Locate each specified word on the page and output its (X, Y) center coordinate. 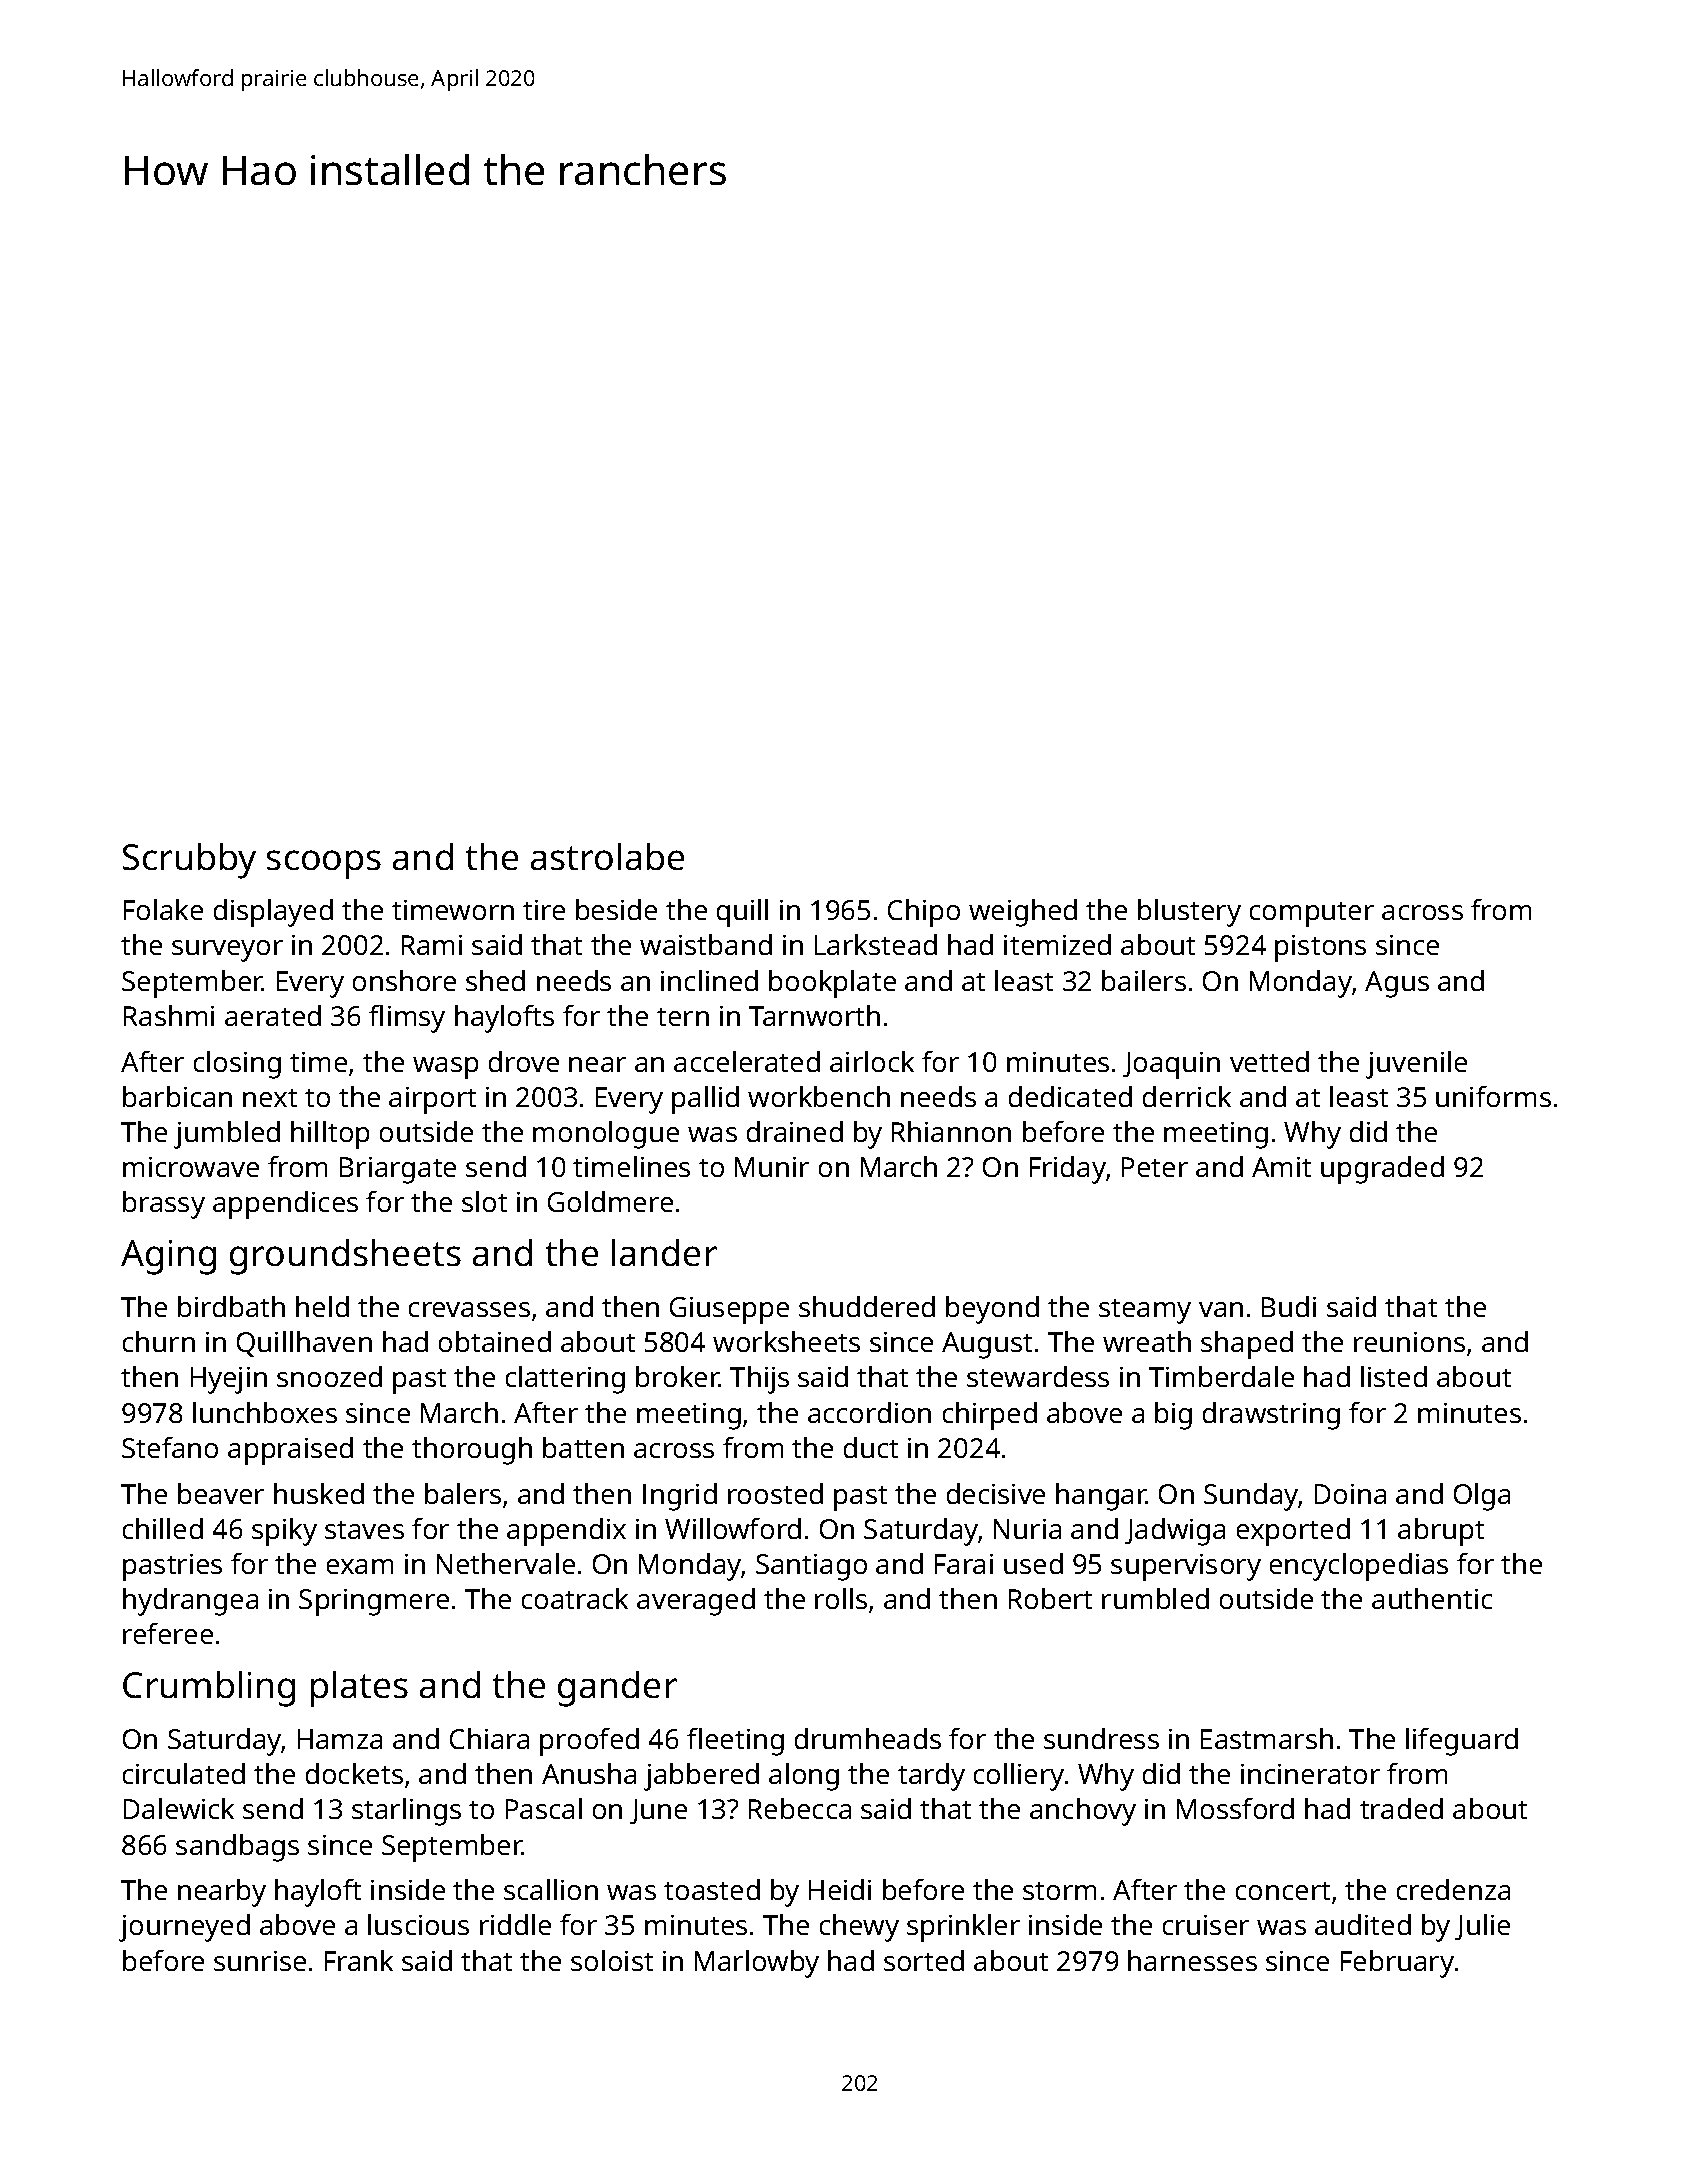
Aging (168, 1257)
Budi (1289, 1306)
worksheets (786, 1341)
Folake (163, 909)
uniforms (1493, 1096)
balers (463, 1493)
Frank (359, 1960)
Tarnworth (814, 1015)
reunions (1409, 1342)
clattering (565, 1380)
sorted (924, 1960)
